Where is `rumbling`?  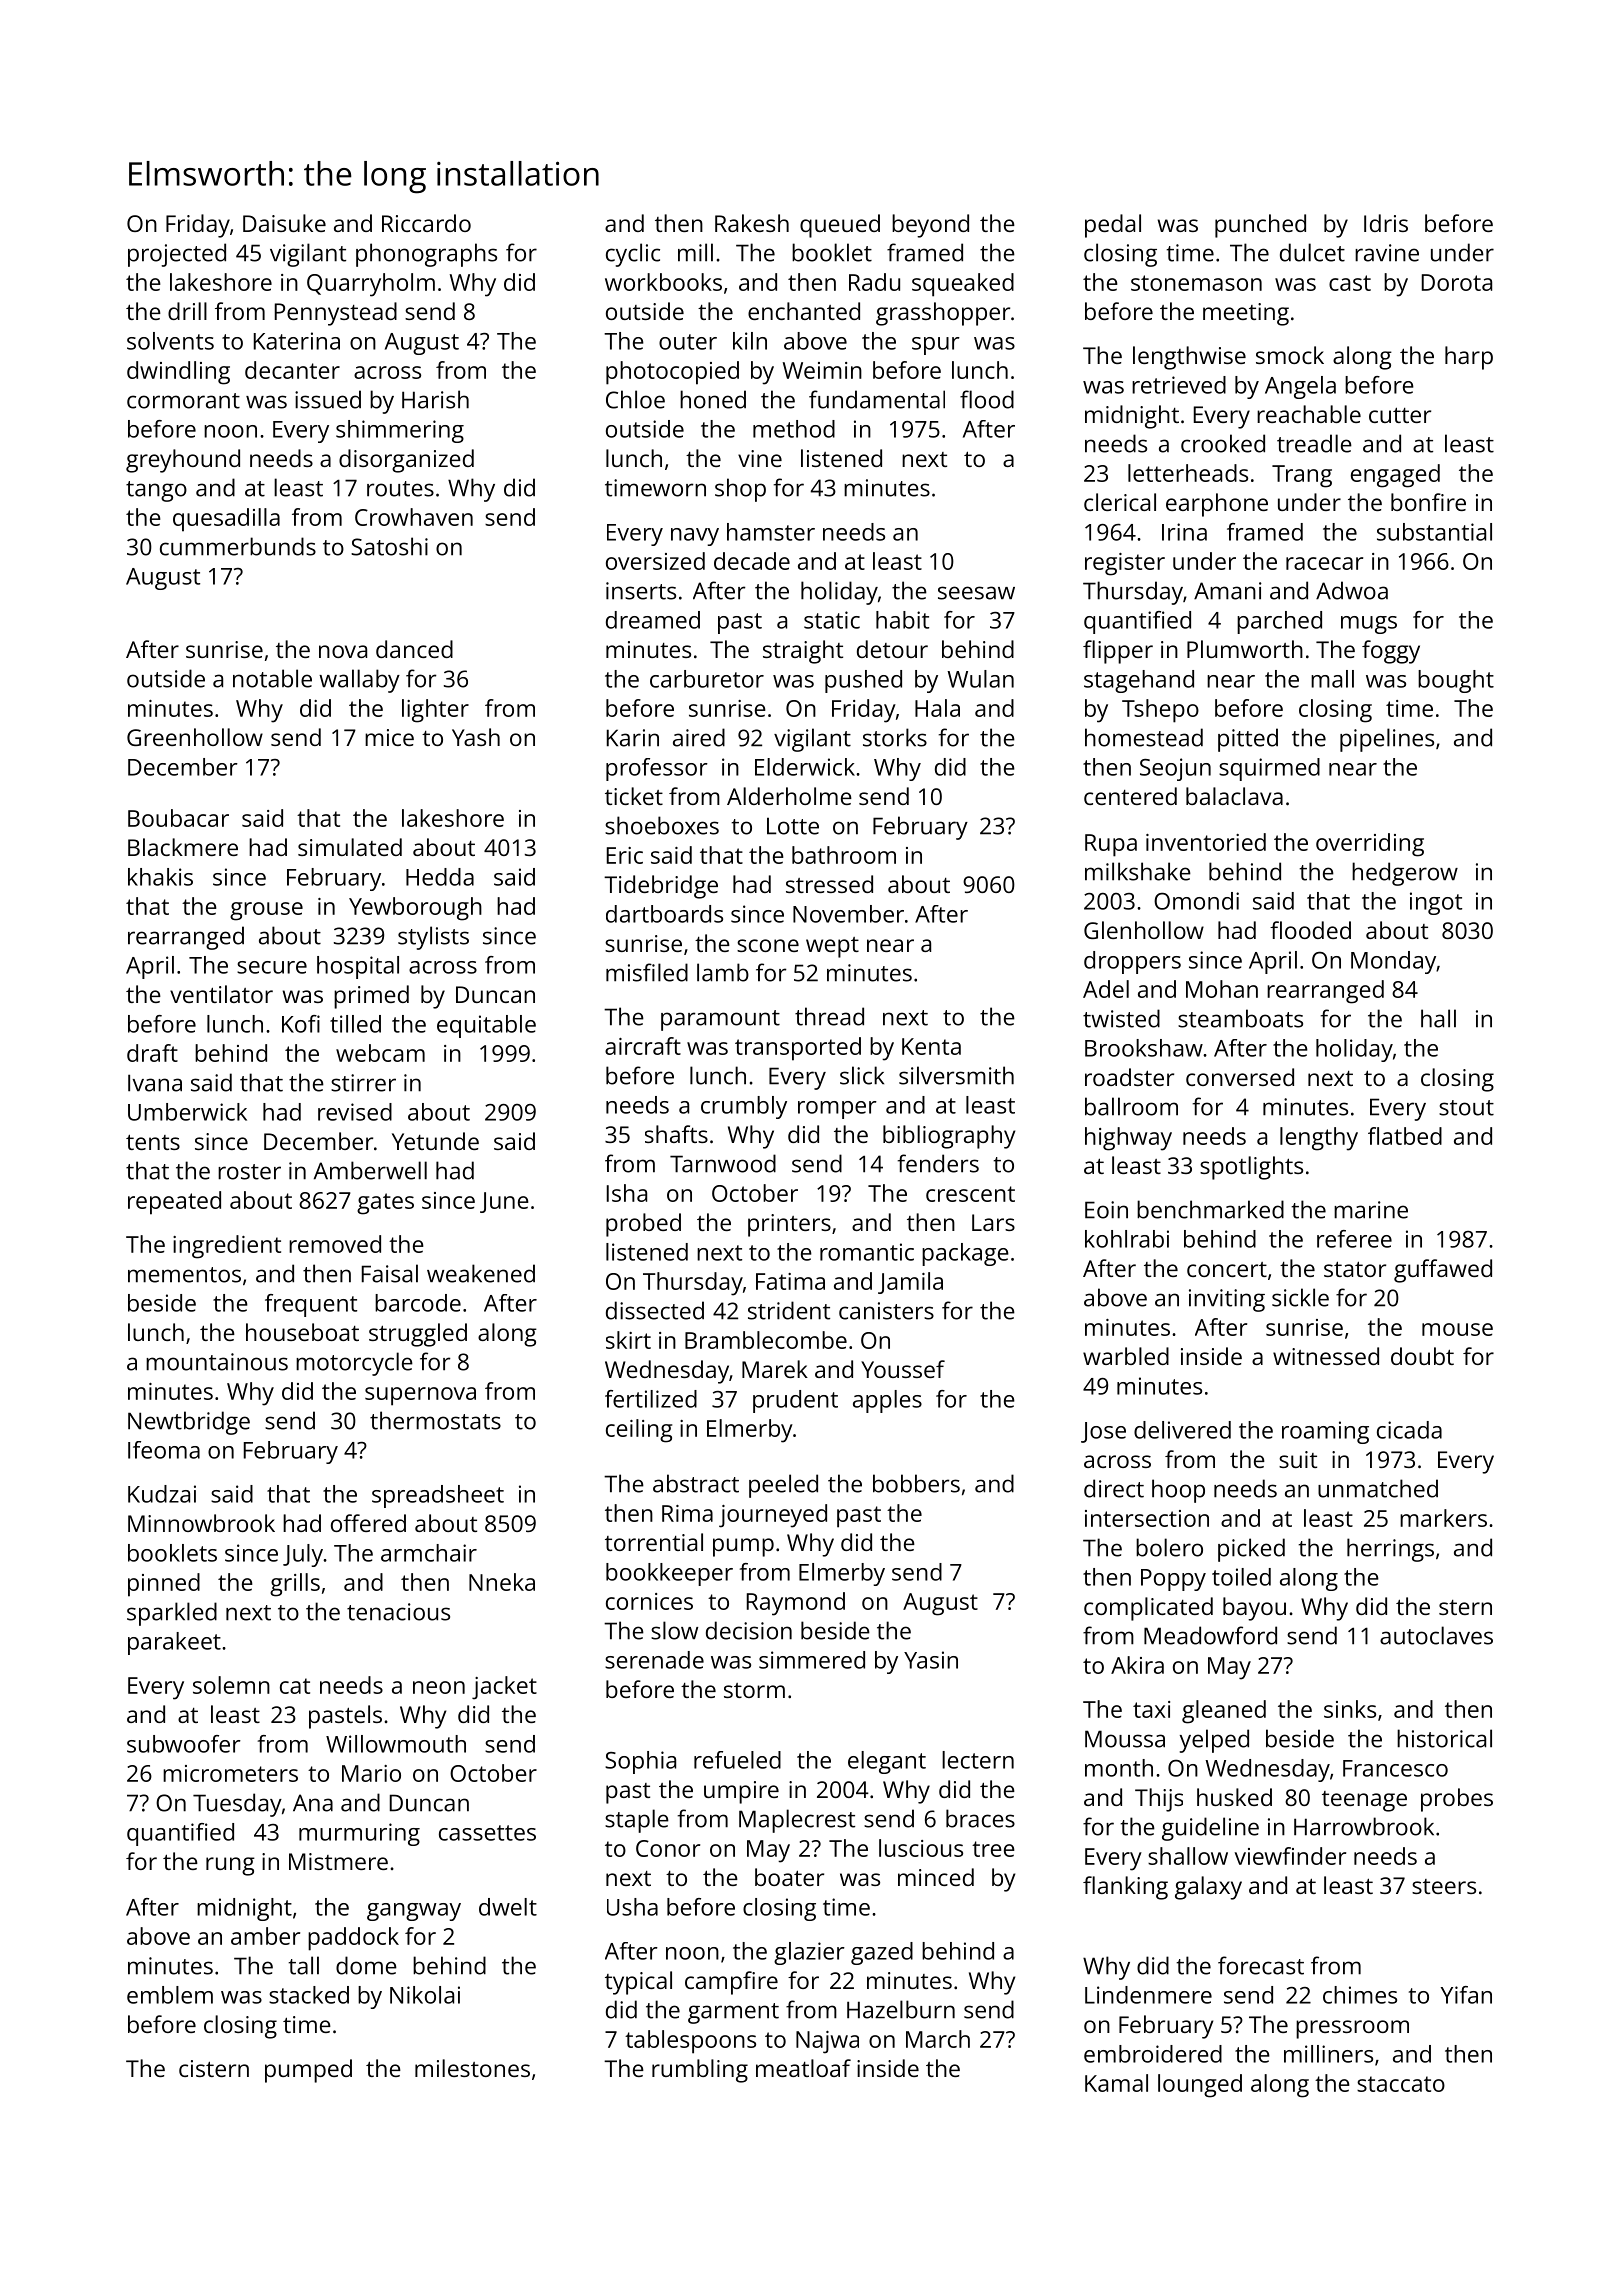 rumbling is located at coordinates (700, 2071).
